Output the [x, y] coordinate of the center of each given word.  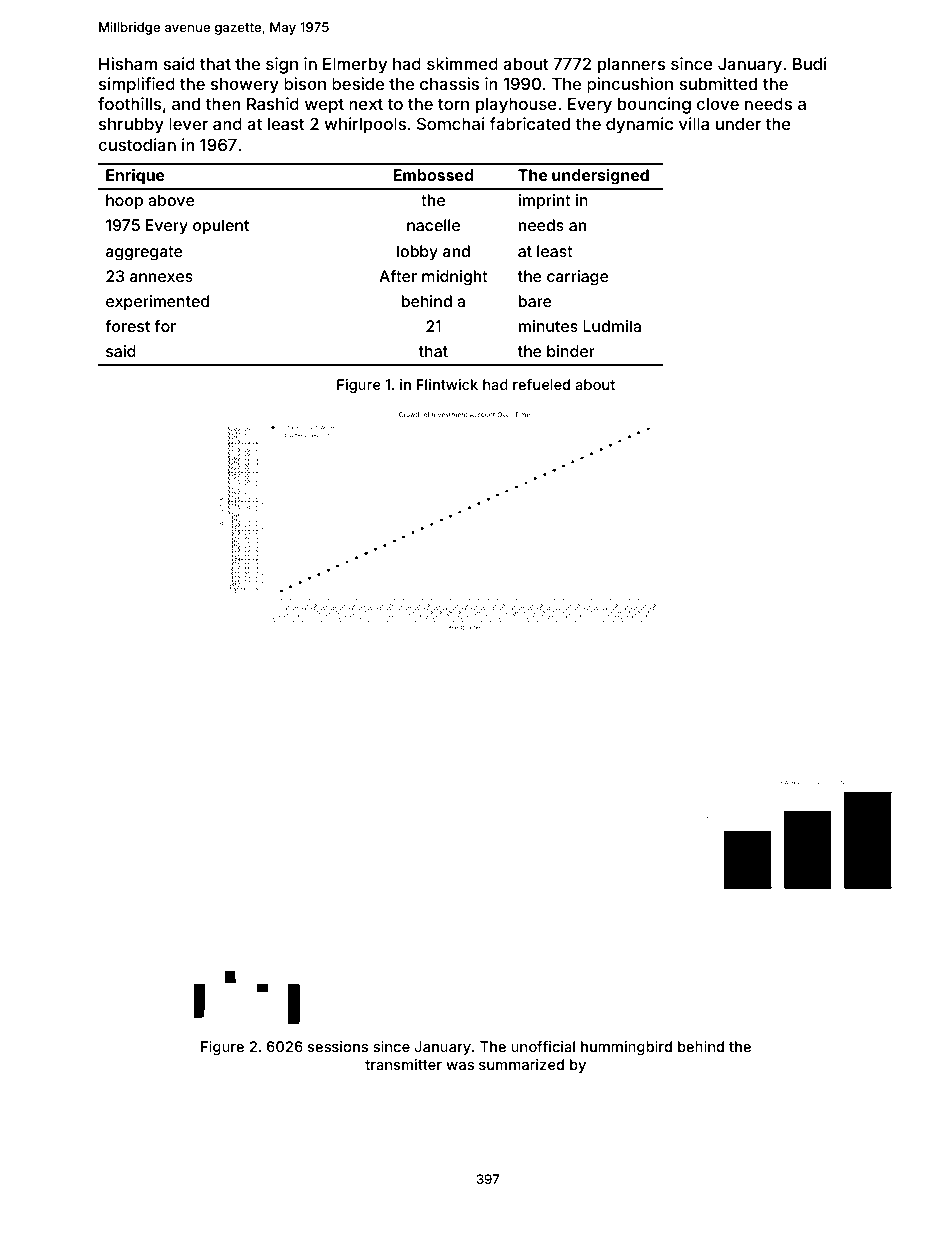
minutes [548, 326]
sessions [338, 1046]
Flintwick [447, 384]
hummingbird [626, 1048]
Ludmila [612, 326]
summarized [521, 1064]
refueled [541, 384]
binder [571, 351]
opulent [221, 227]
